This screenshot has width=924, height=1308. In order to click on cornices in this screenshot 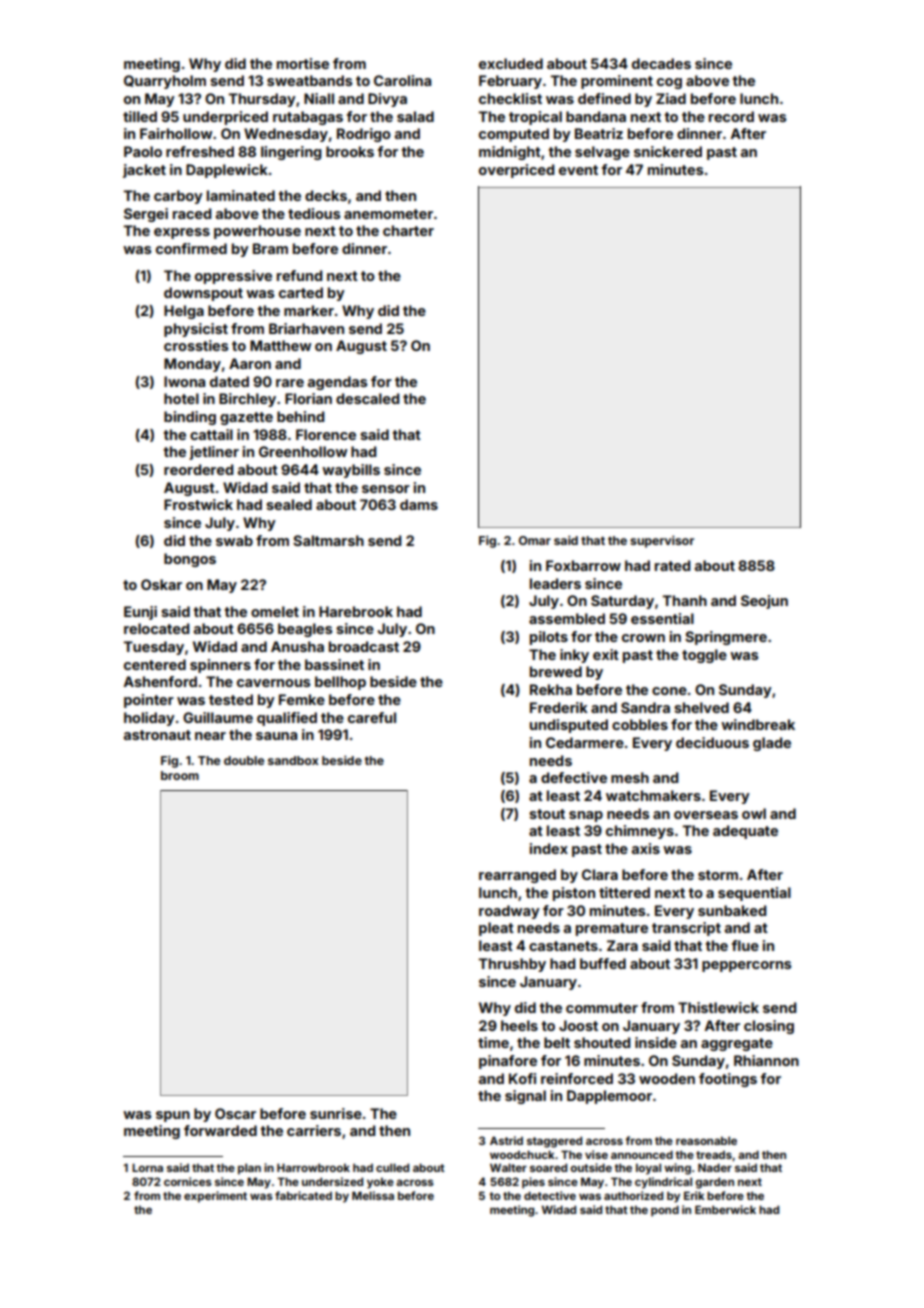, I will do `click(188, 1181)`.
